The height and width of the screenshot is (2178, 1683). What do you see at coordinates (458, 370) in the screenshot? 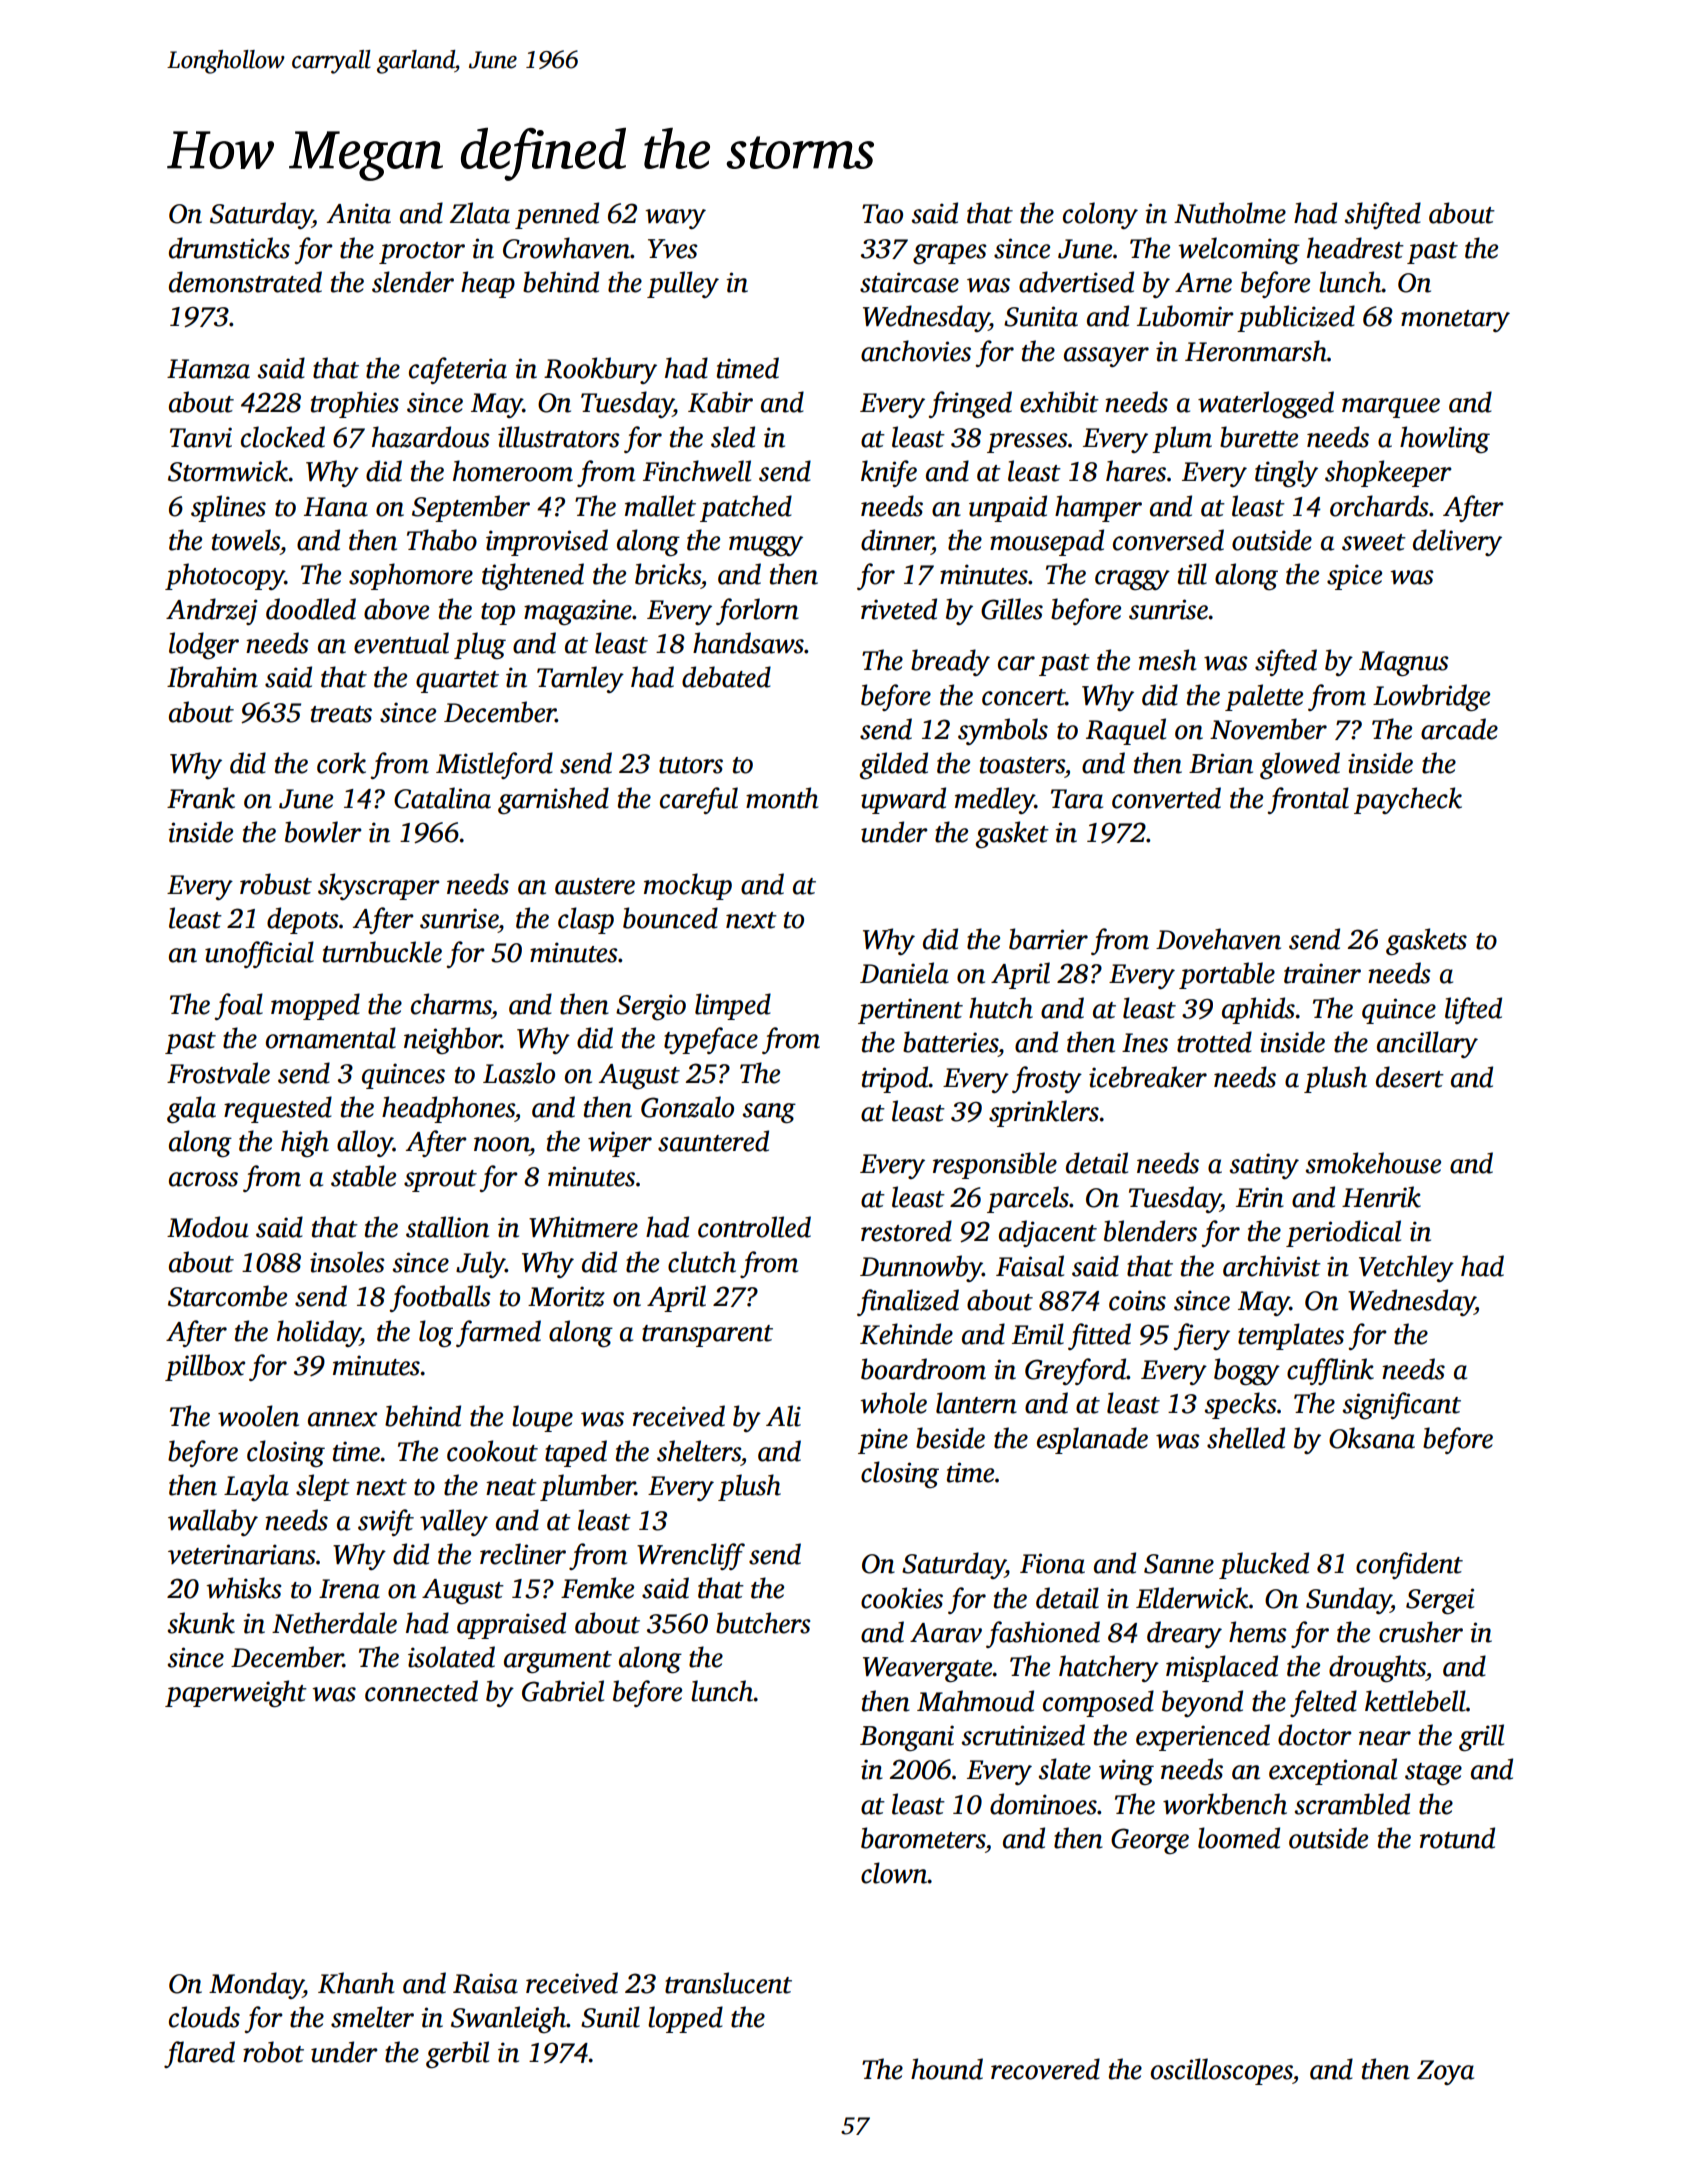
I see `cafeteria` at bounding box center [458, 370].
